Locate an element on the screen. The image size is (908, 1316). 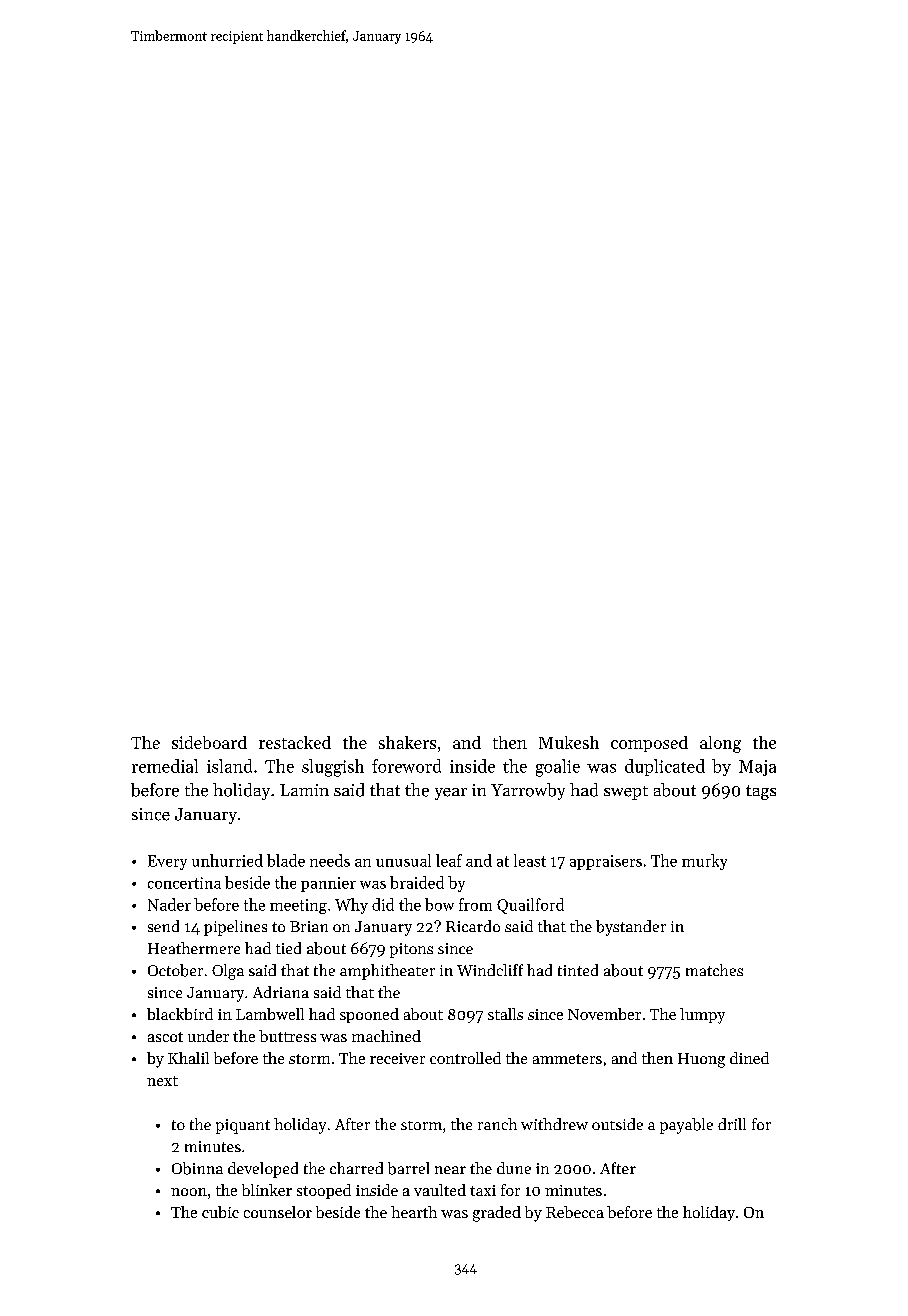
dune is located at coordinates (514, 1168).
